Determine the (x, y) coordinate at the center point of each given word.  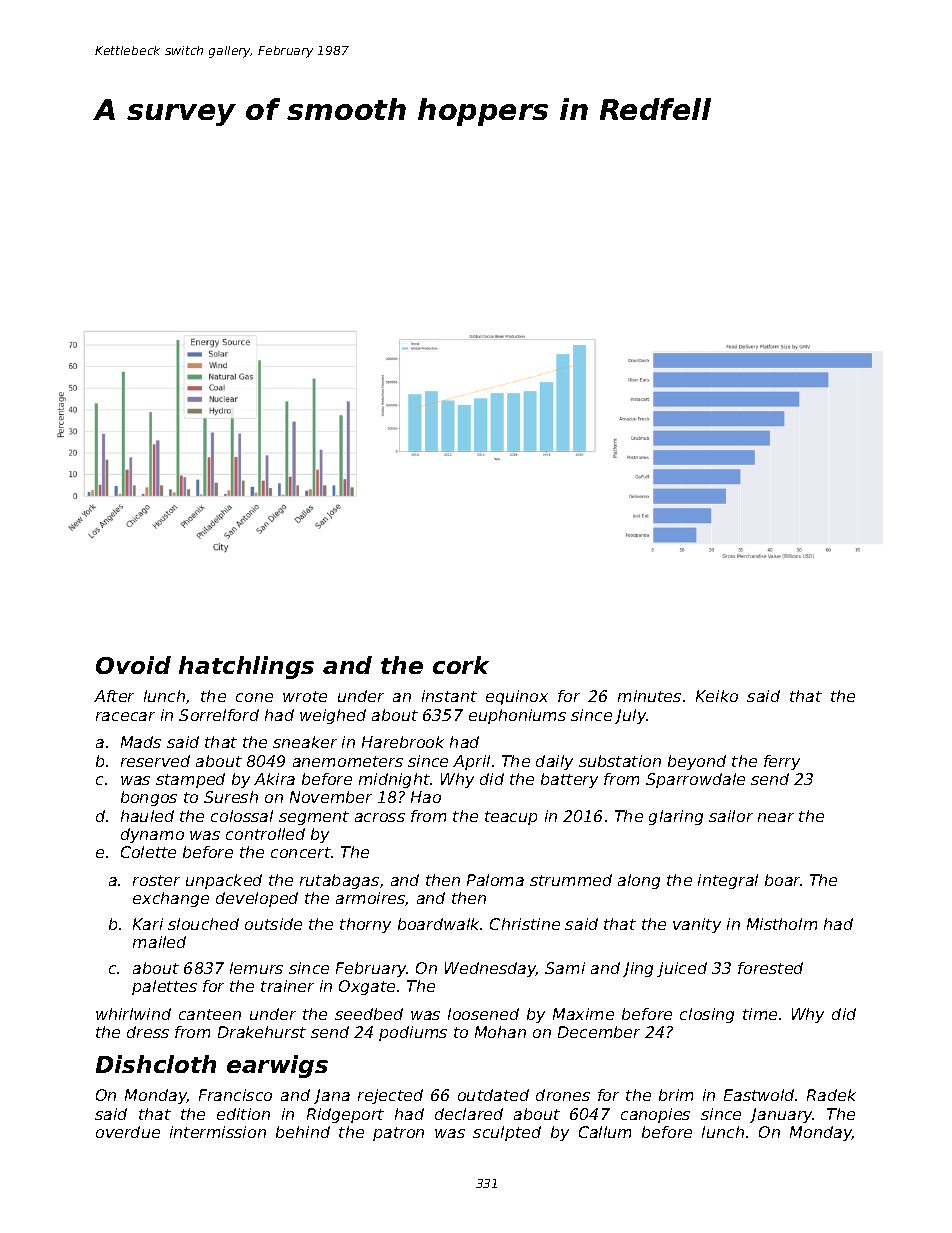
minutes (649, 696)
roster (156, 880)
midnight (394, 780)
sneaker (305, 742)
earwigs (277, 1066)
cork (461, 665)
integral (728, 881)
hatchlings (246, 667)
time (760, 1014)
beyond (697, 762)
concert (301, 852)
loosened (483, 1014)
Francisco (235, 1095)
